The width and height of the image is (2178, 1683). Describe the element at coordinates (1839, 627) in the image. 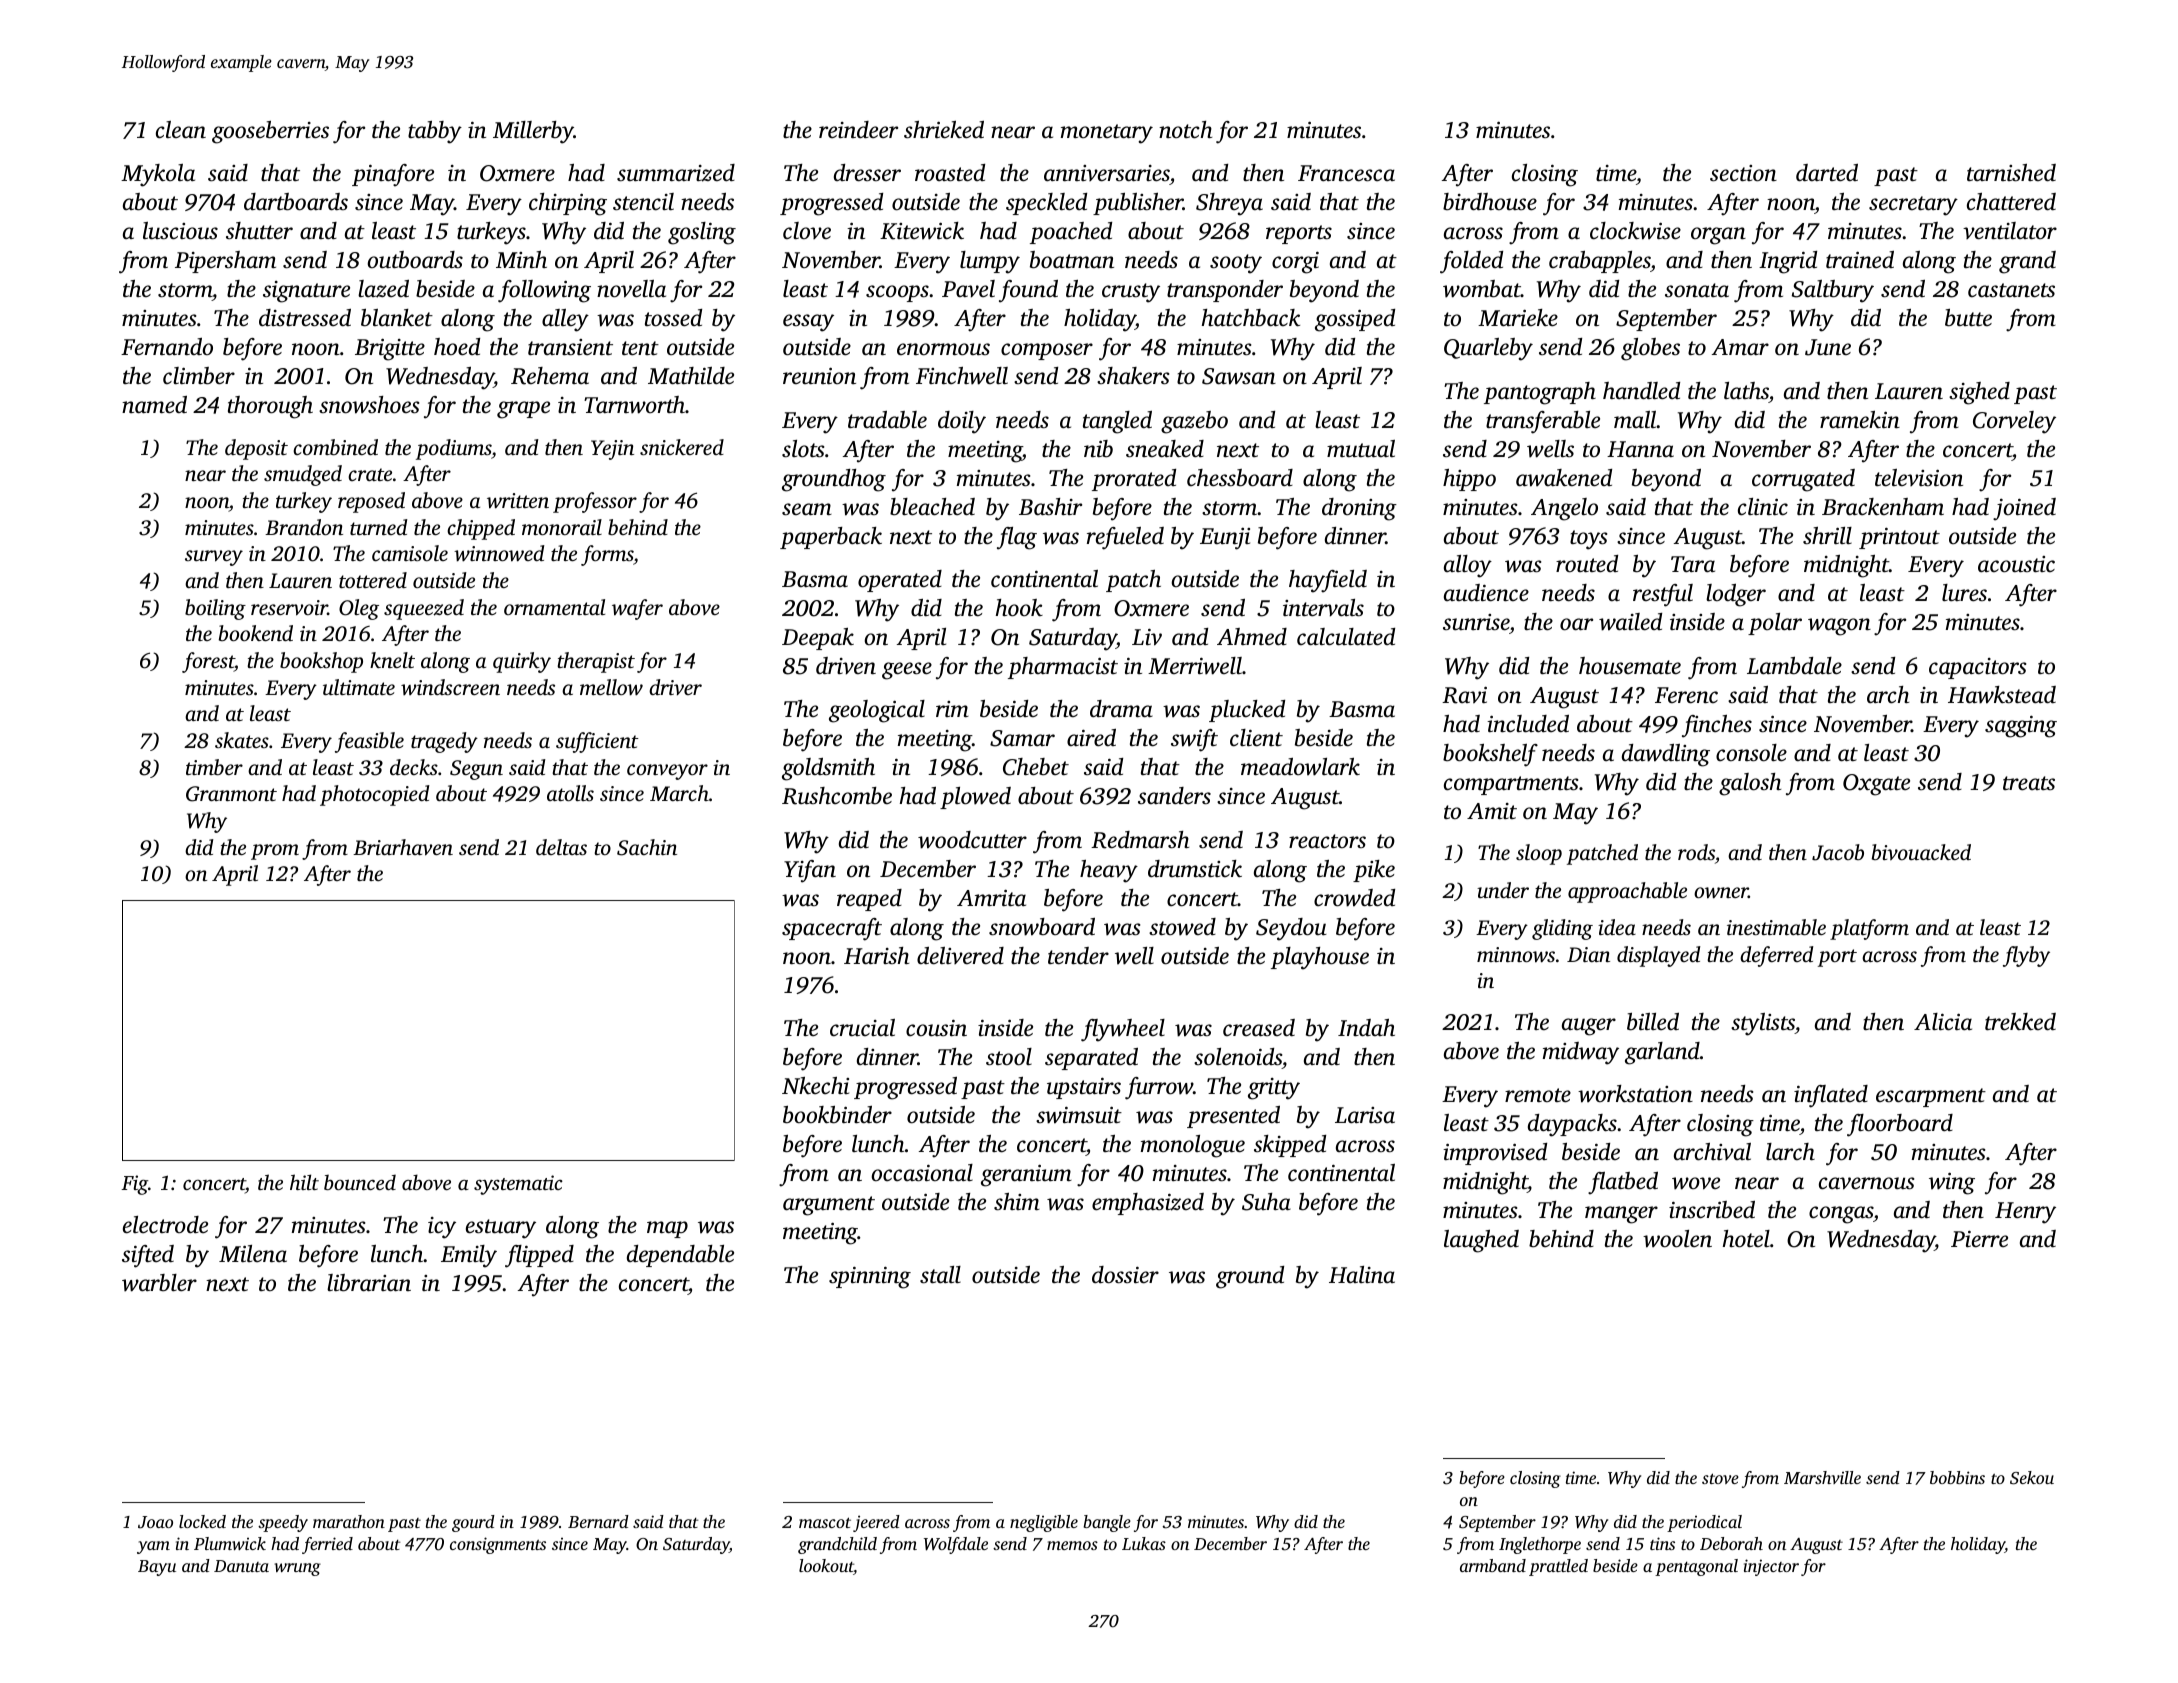

I see `wagon` at that location.
